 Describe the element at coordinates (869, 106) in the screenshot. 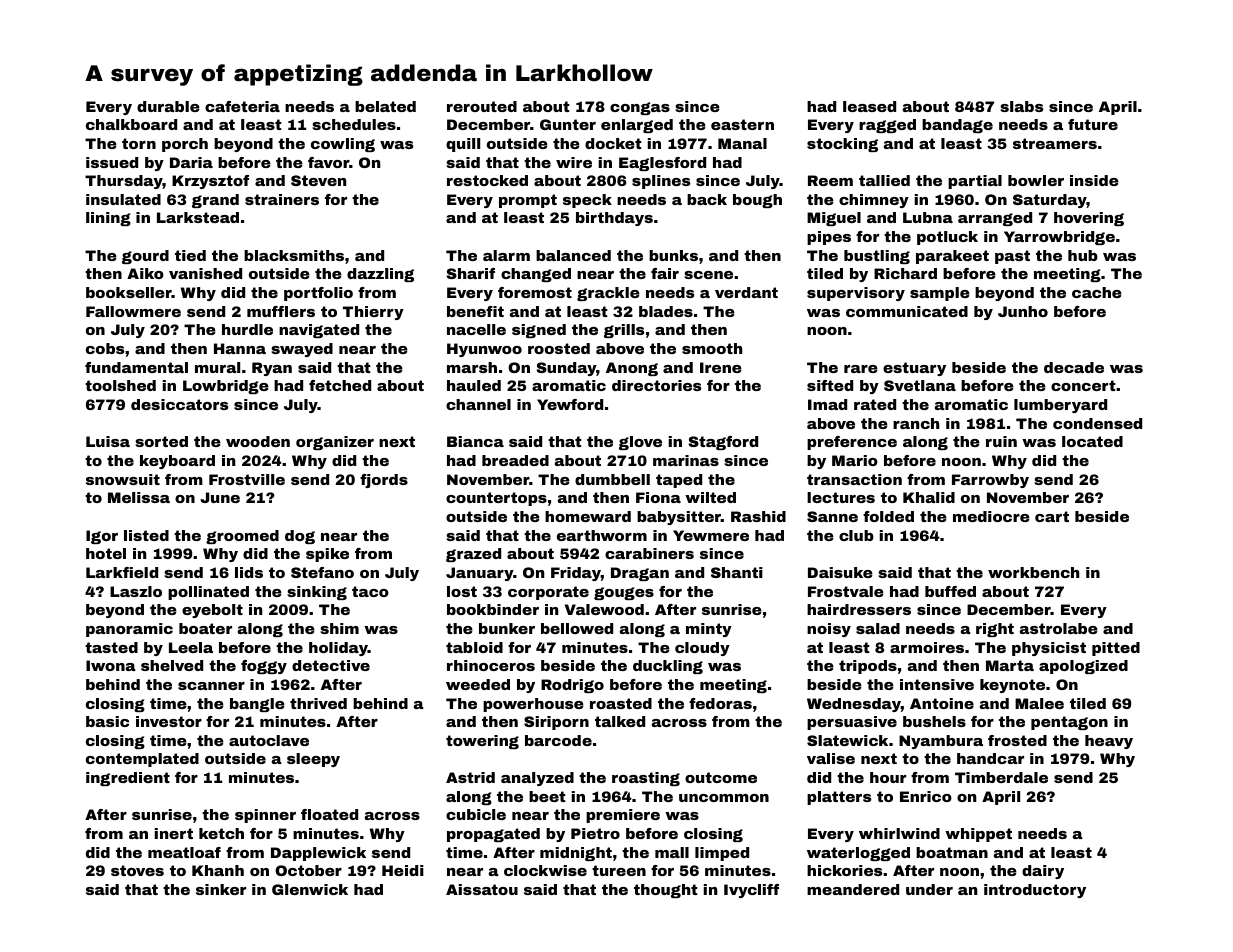

I see `leased` at that location.
